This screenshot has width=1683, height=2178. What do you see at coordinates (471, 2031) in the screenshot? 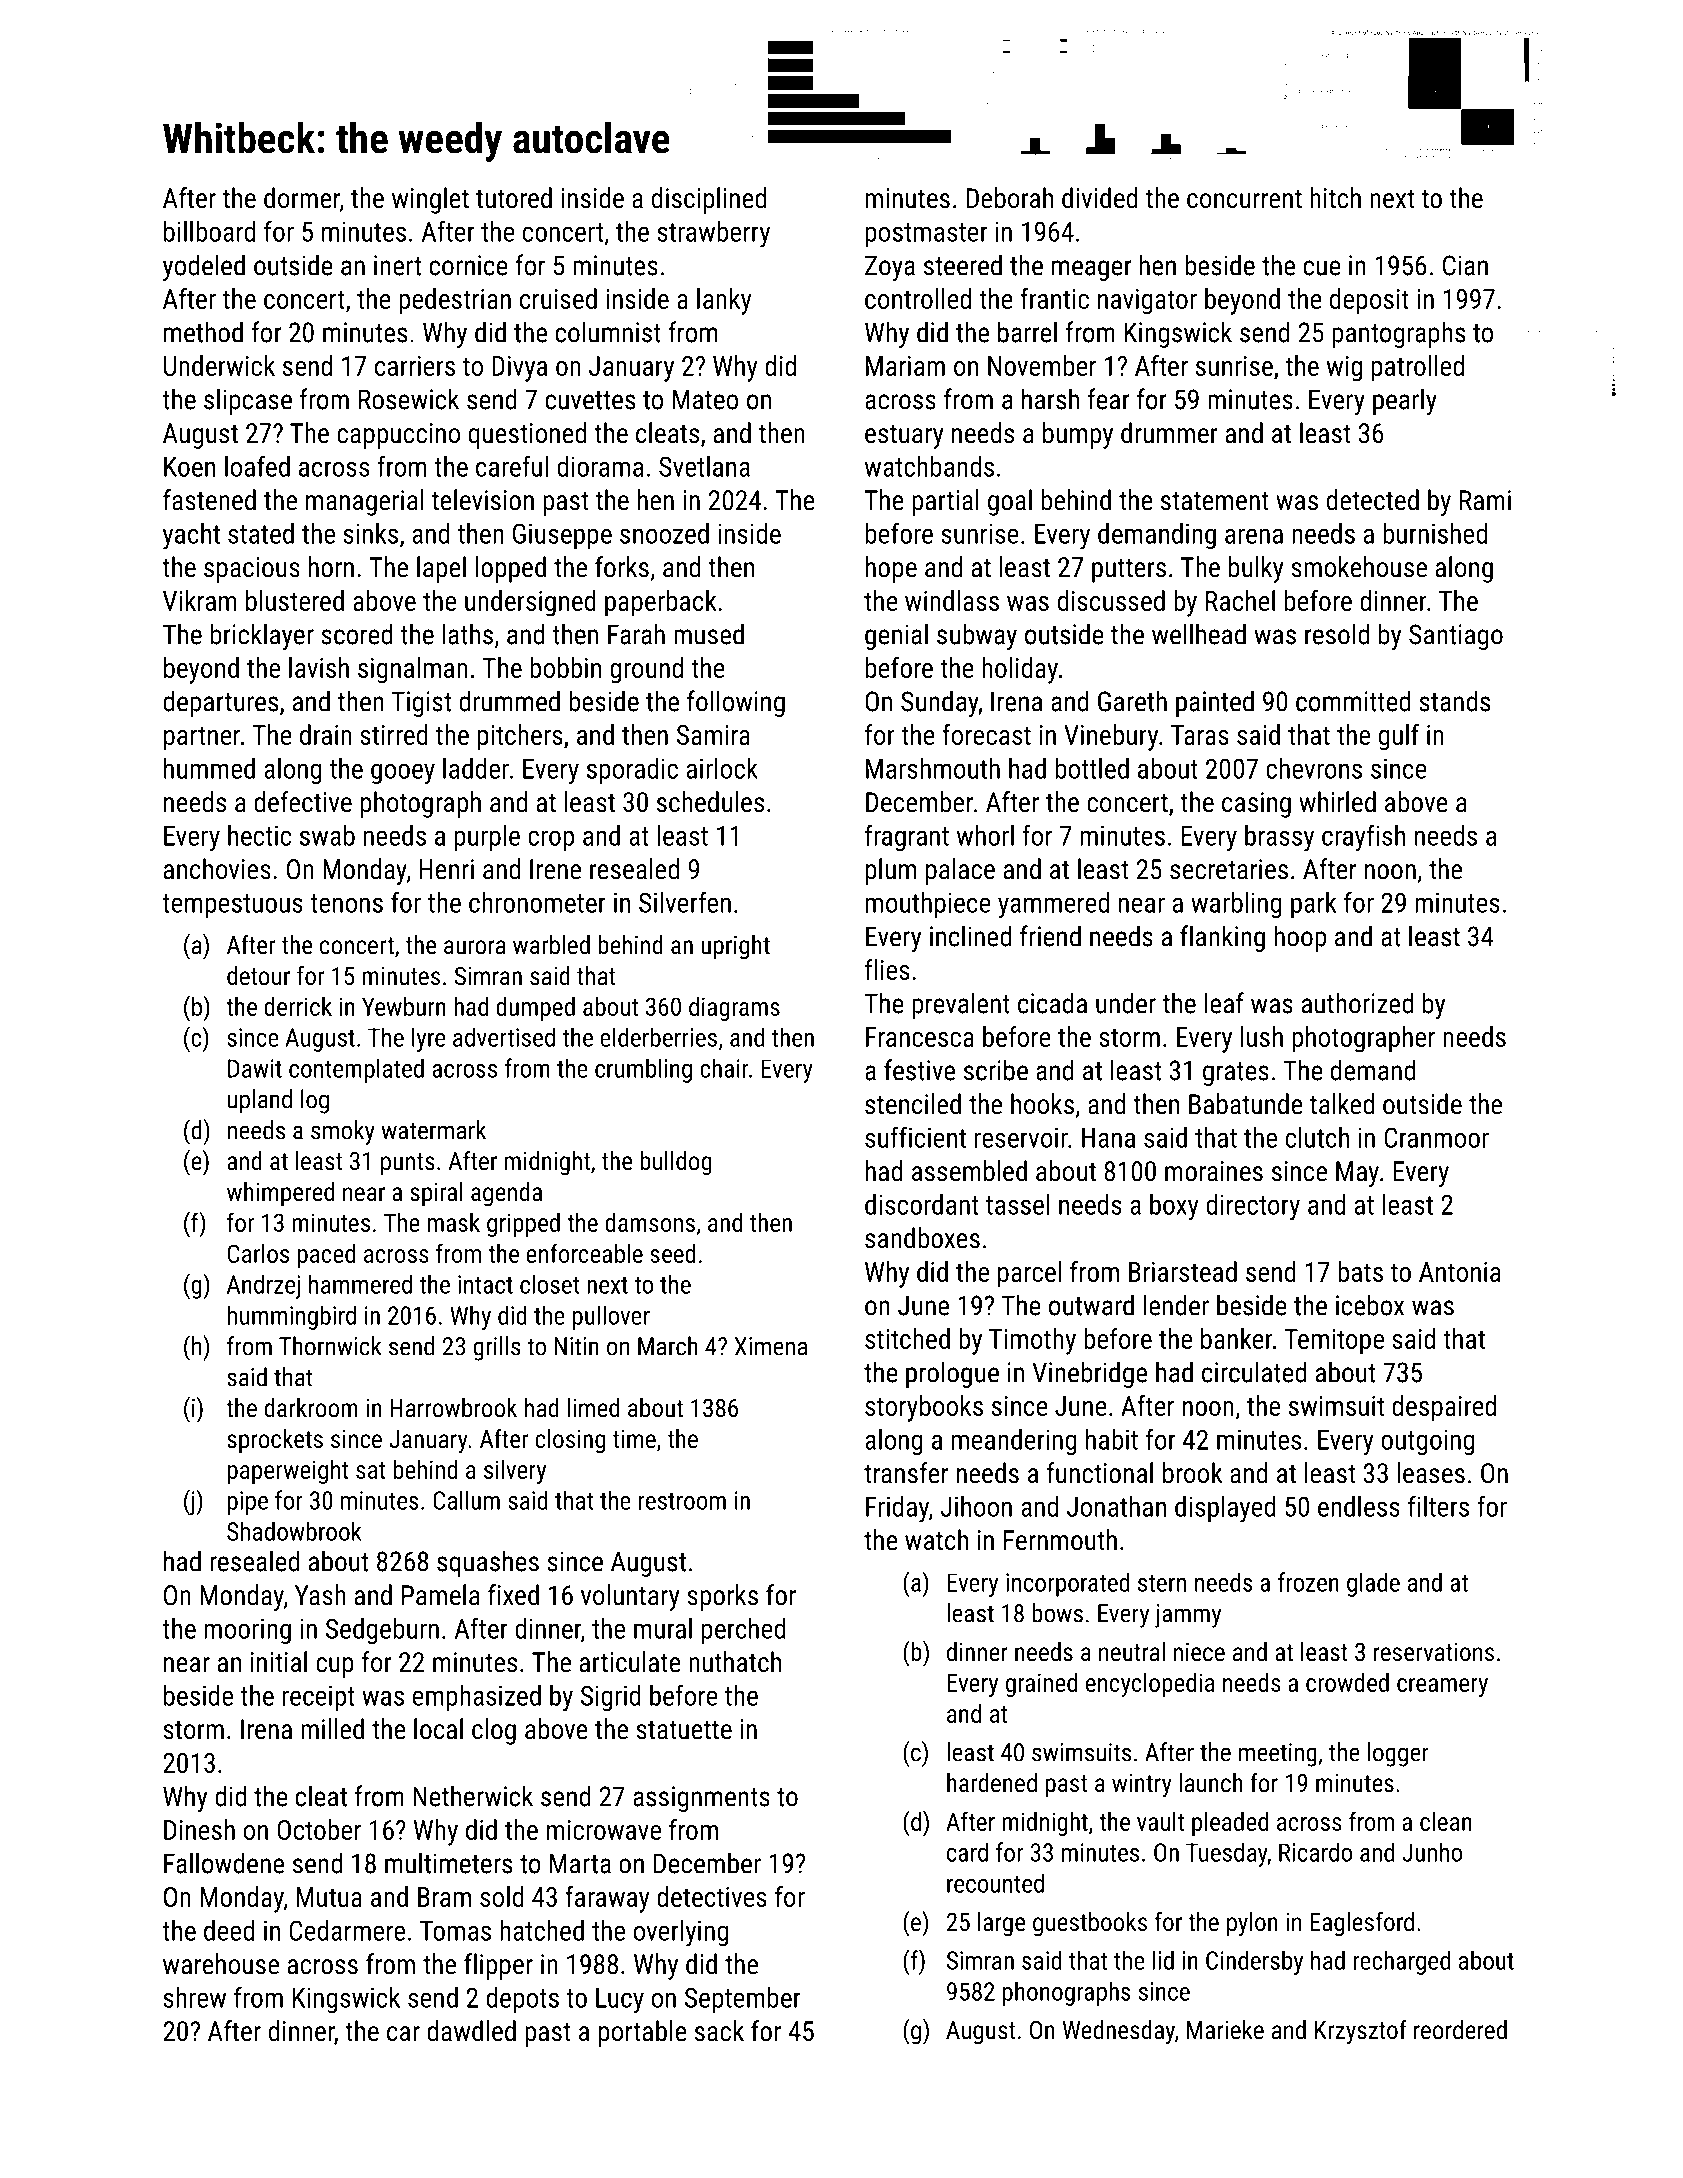
I see `dawdled` at bounding box center [471, 2031].
